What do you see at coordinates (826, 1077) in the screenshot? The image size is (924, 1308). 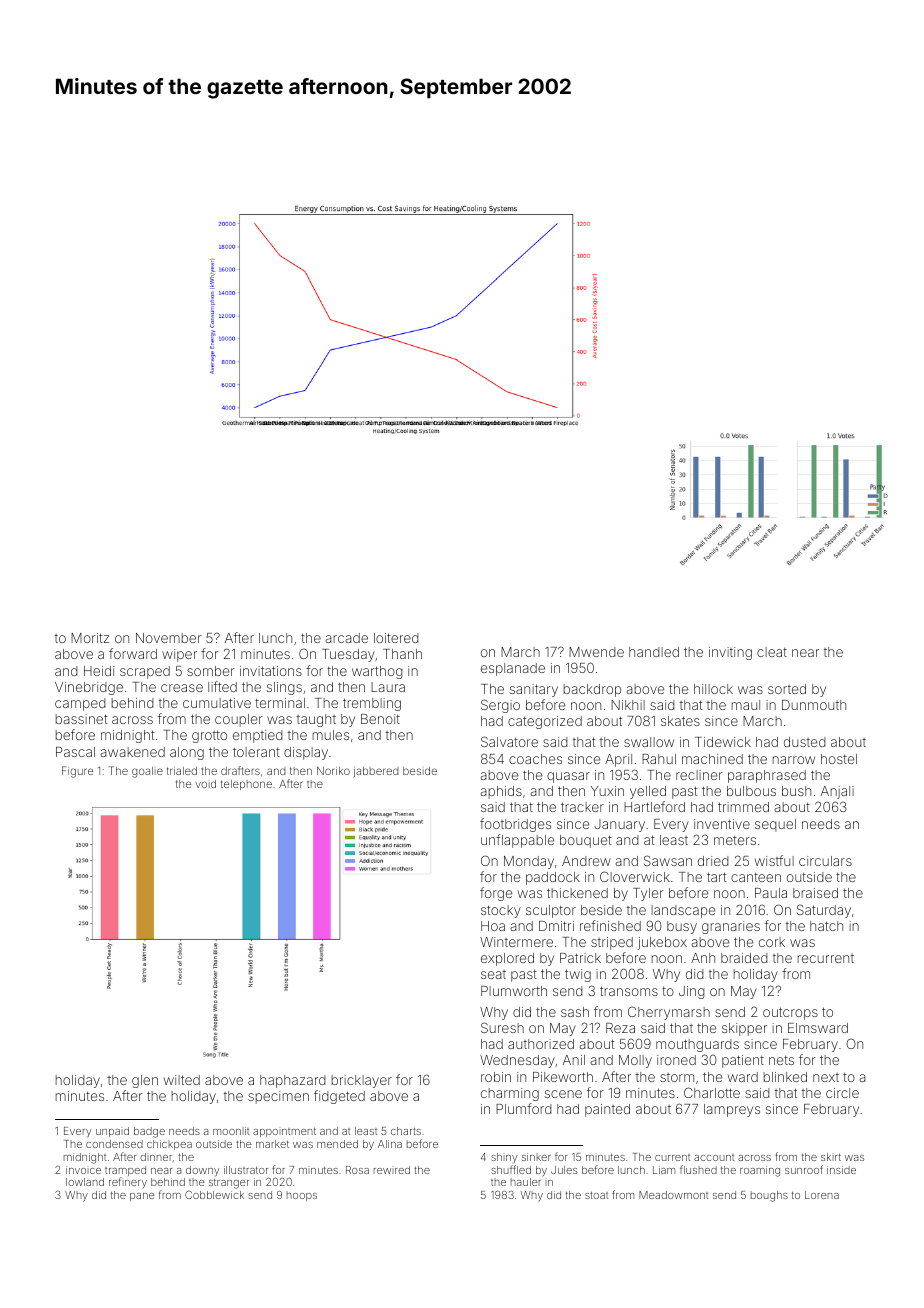 I see `next` at bounding box center [826, 1077].
